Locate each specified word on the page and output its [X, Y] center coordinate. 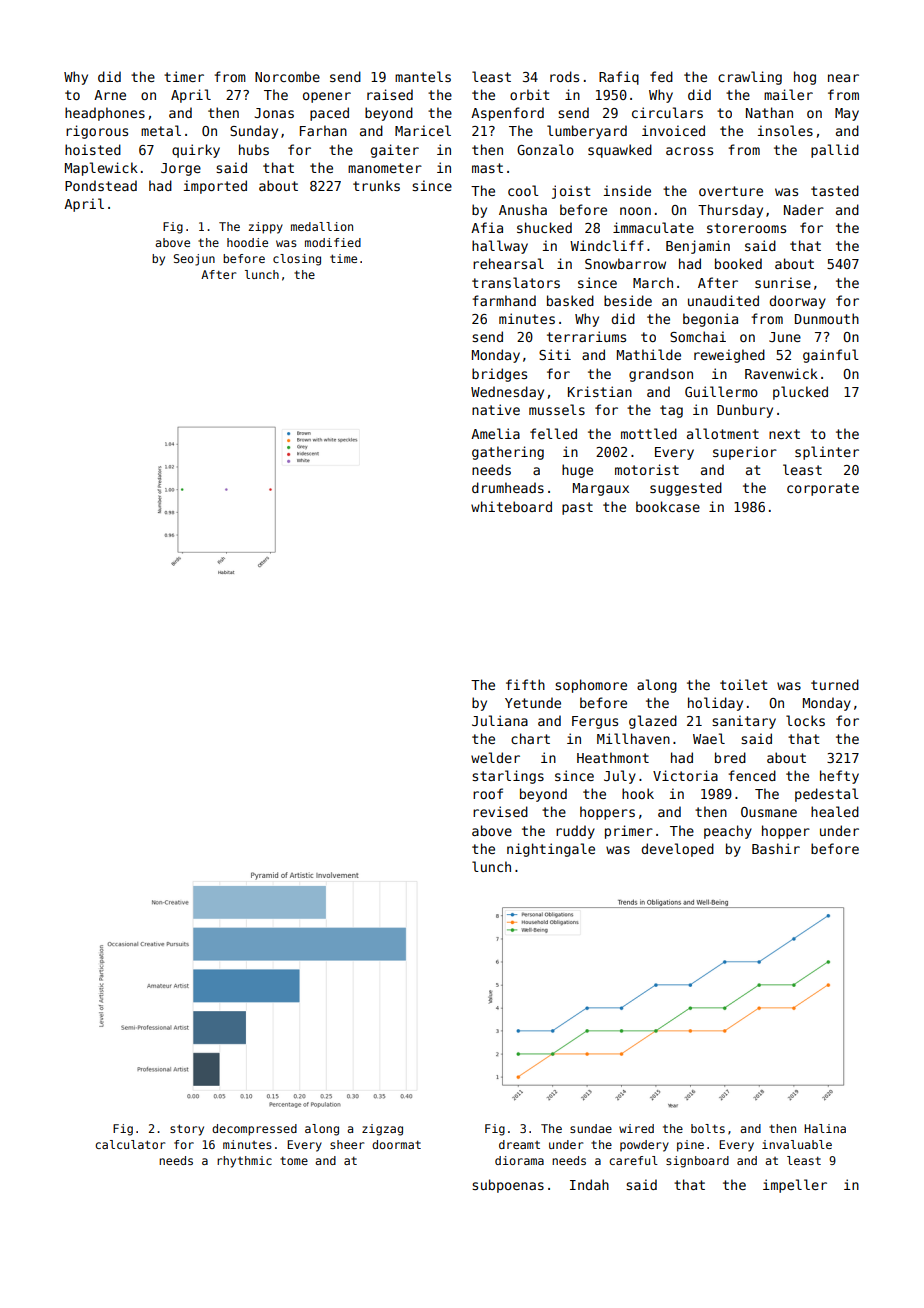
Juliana [500, 720]
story [187, 1130]
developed [677, 850]
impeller [795, 1186]
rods [564, 76]
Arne [110, 95]
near [843, 78]
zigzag [382, 1130]
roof [488, 793]
